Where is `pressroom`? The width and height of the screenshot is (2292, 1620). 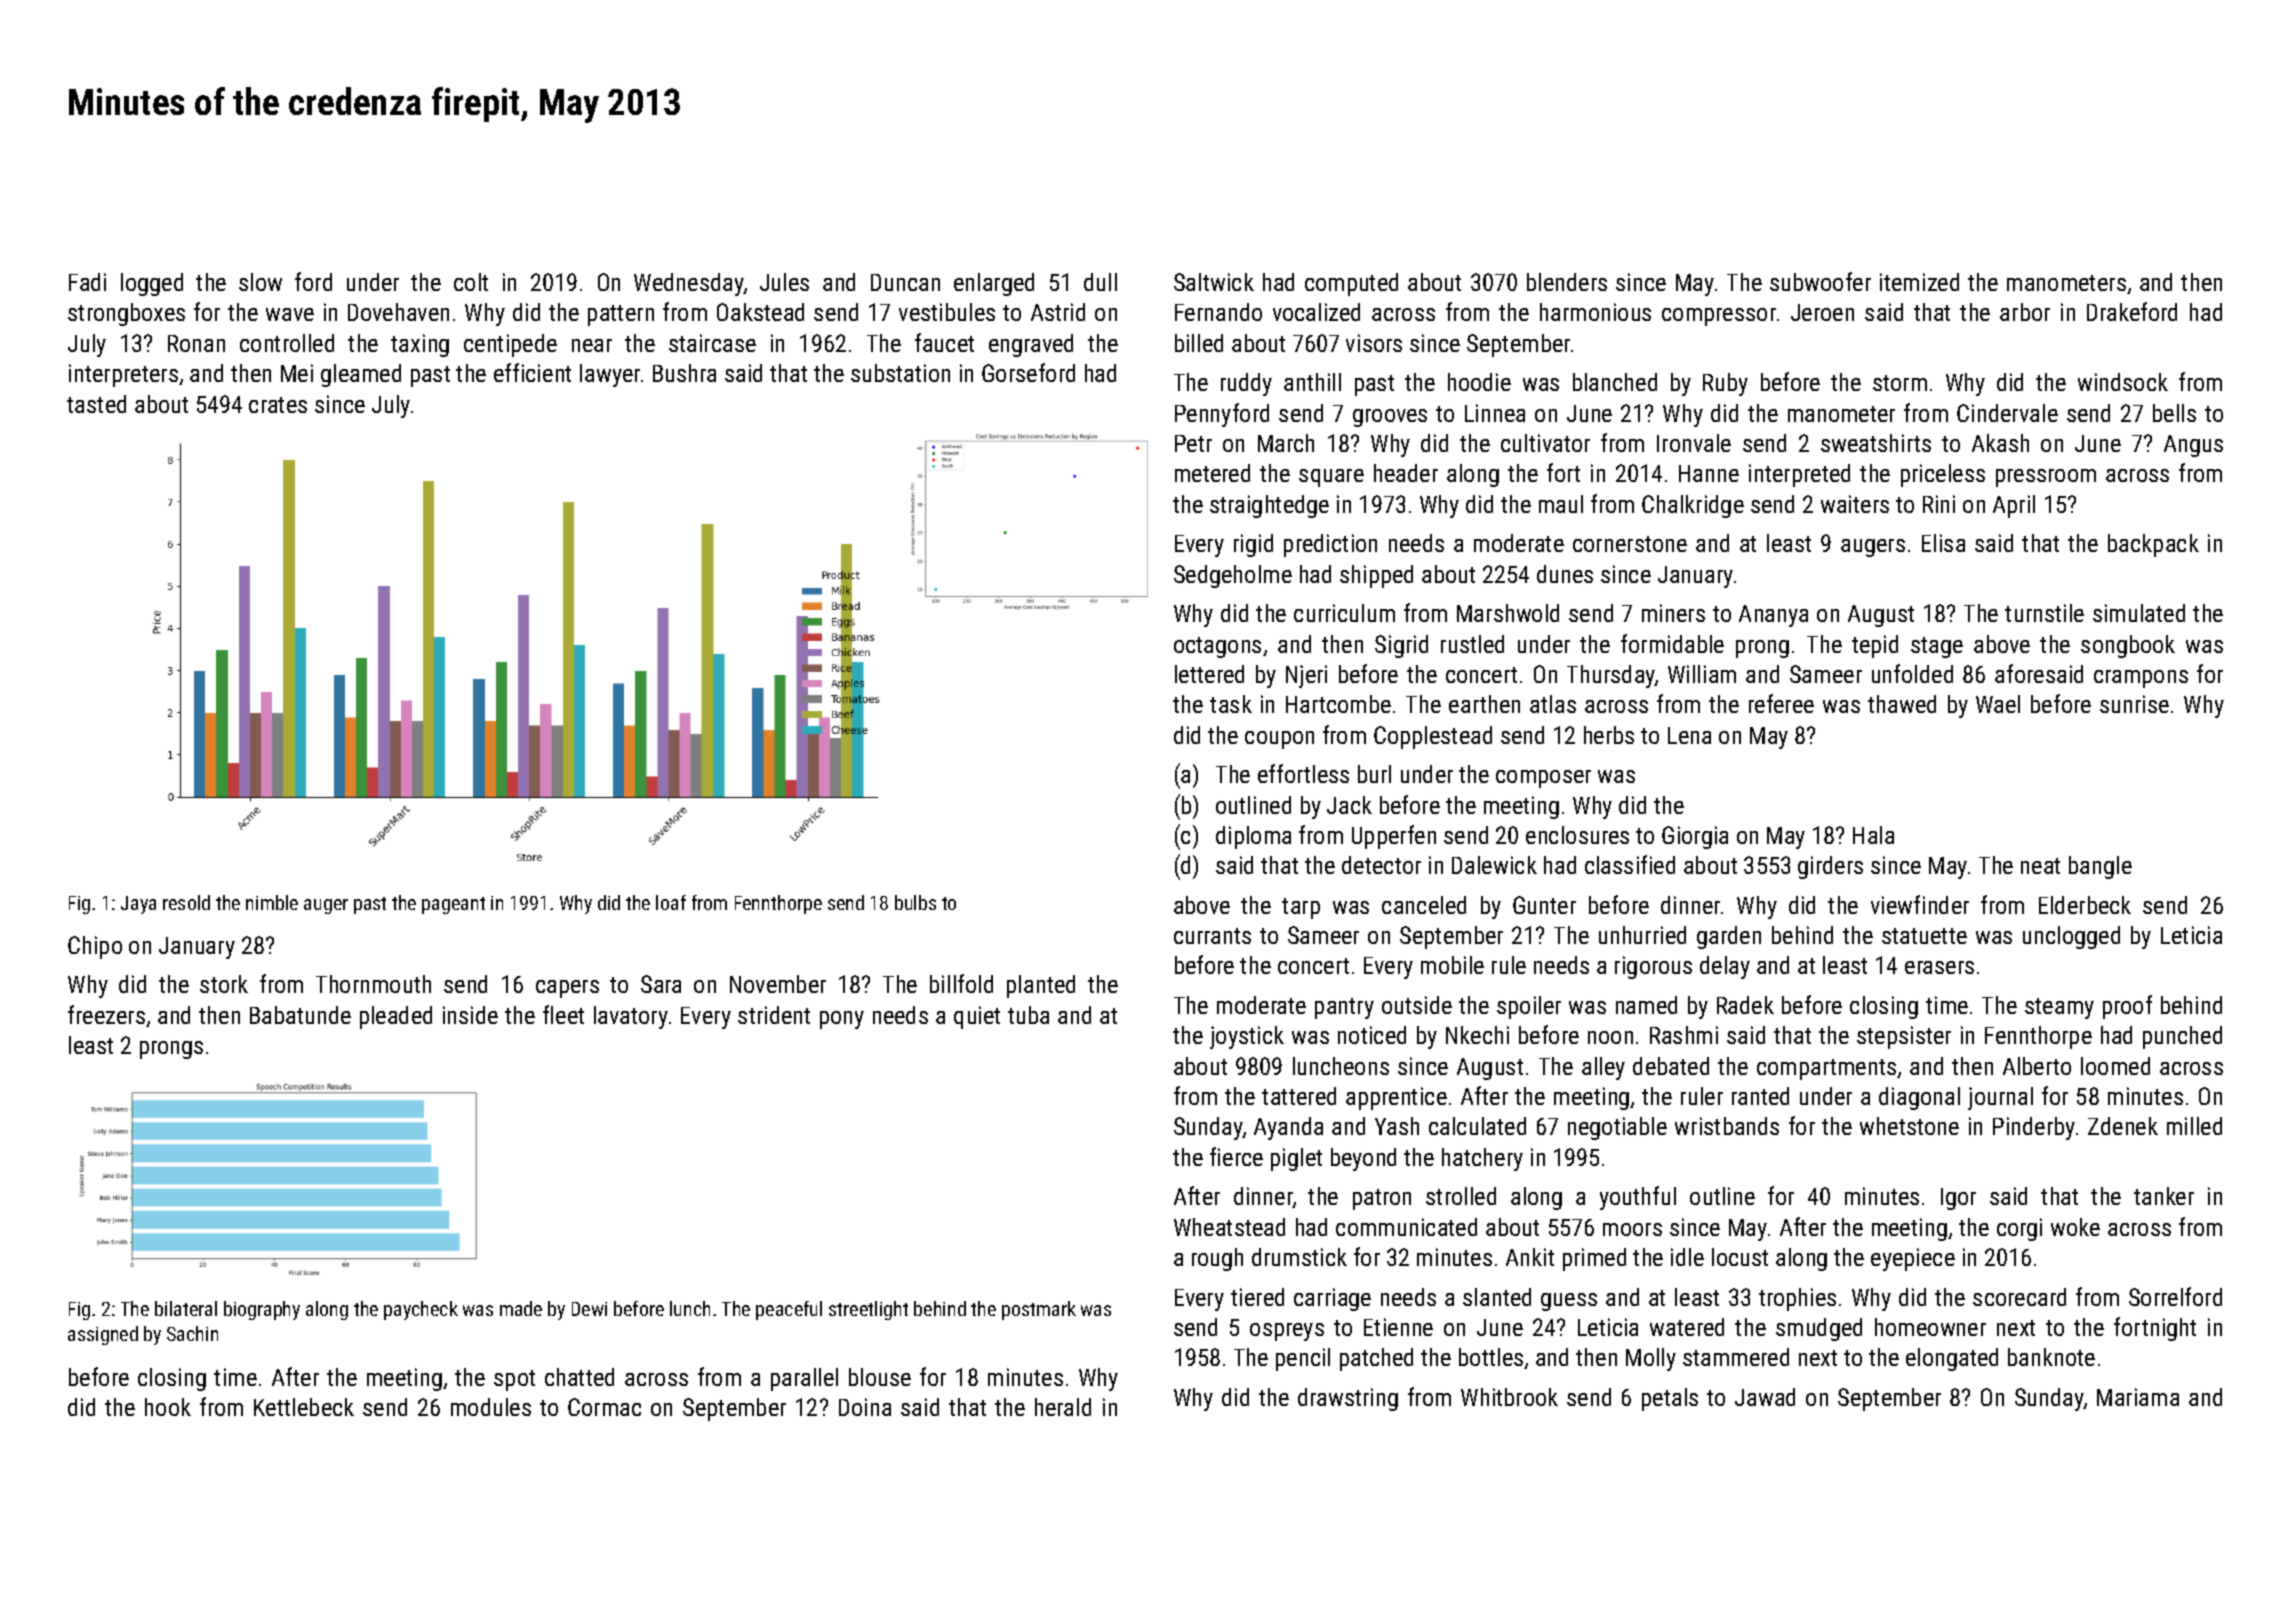
pressroom is located at coordinates (2046, 478).
